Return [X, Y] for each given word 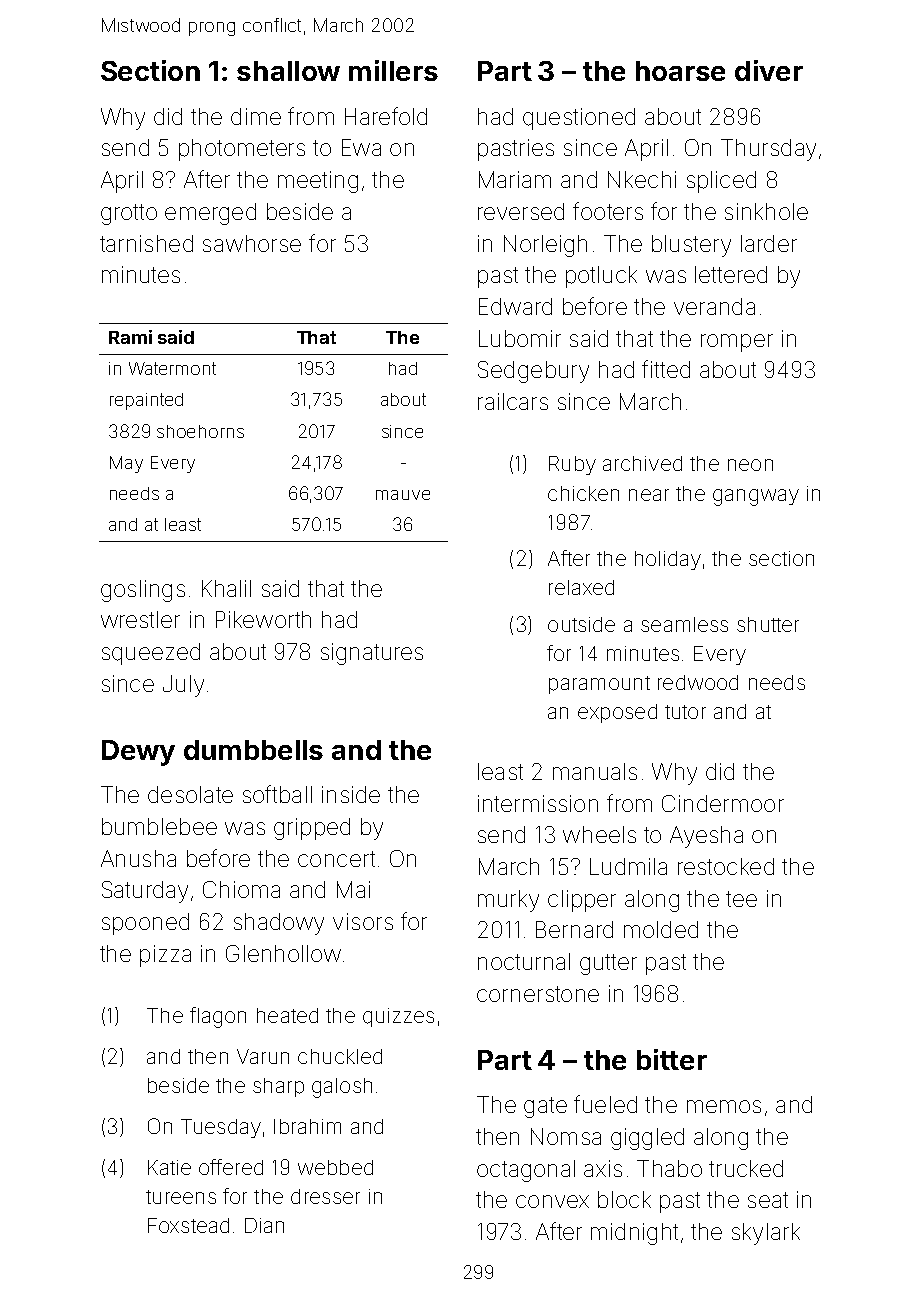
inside [351, 794]
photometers [242, 150]
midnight [634, 1234]
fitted [666, 369]
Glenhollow [283, 953]
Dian [264, 1225]
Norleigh [545, 246]
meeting [318, 182]
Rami [130, 337]
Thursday [768, 150]
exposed [617, 713]
